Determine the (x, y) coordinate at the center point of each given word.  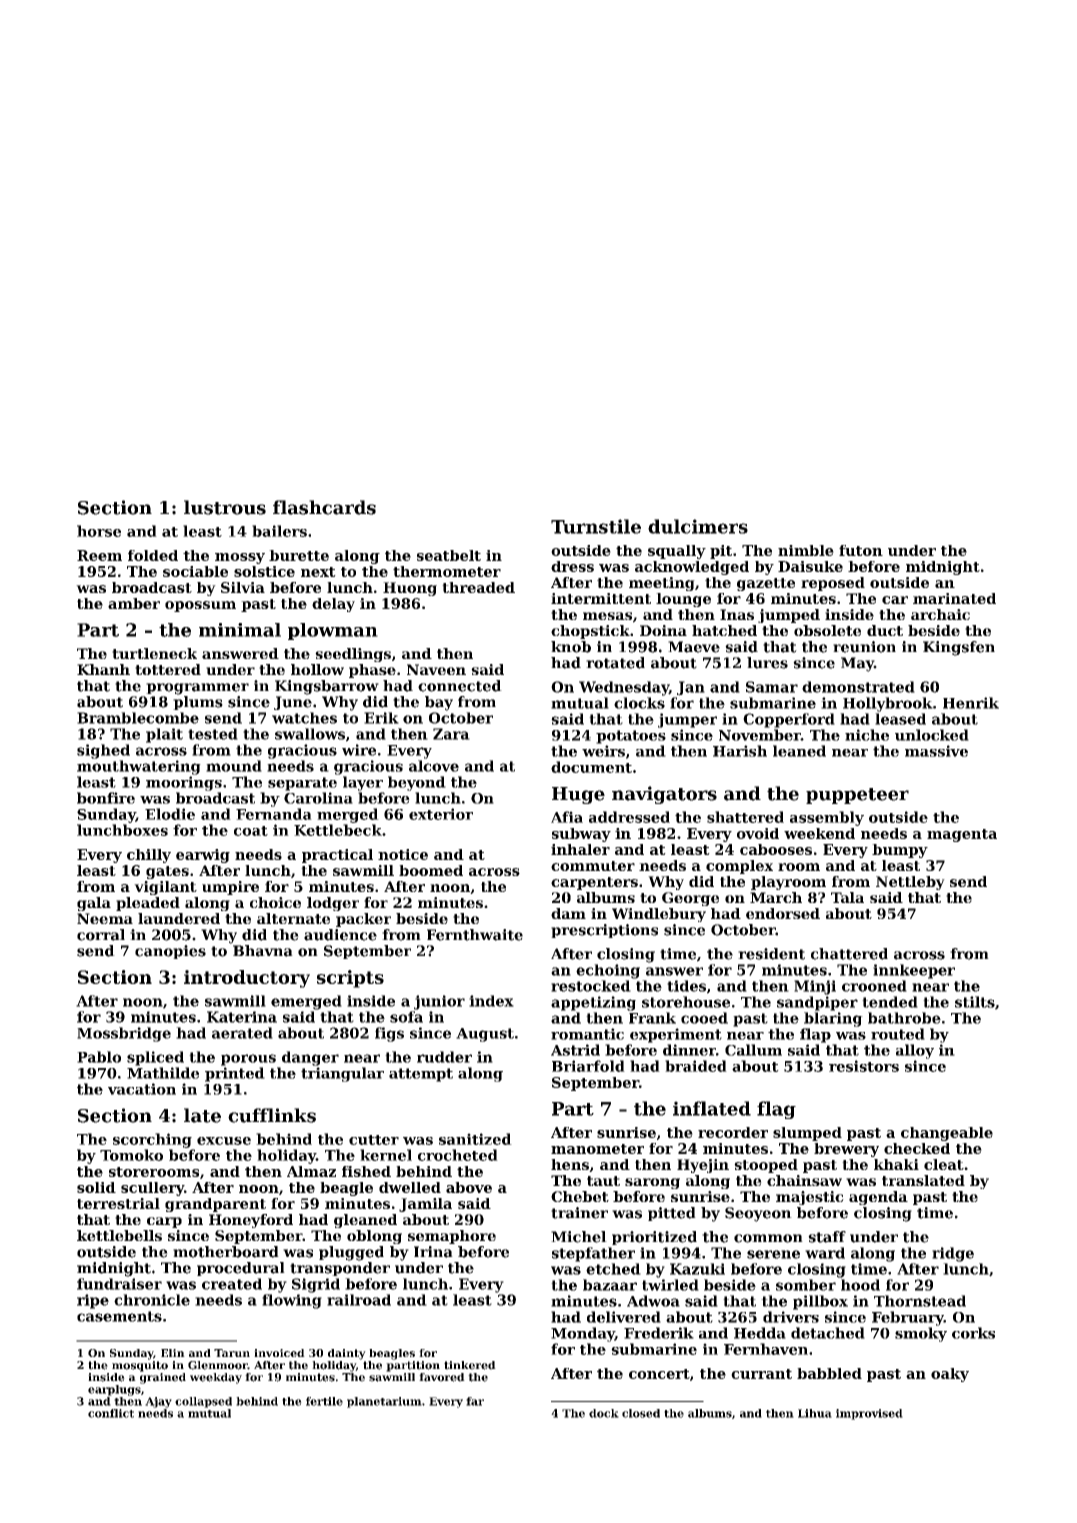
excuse (224, 1141)
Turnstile (596, 526)
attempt (421, 1075)
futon (861, 550)
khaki (896, 1164)
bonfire (106, 798)
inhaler (580, 849)
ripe (93, 1301)
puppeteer (857, 796)
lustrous (225, 507)
